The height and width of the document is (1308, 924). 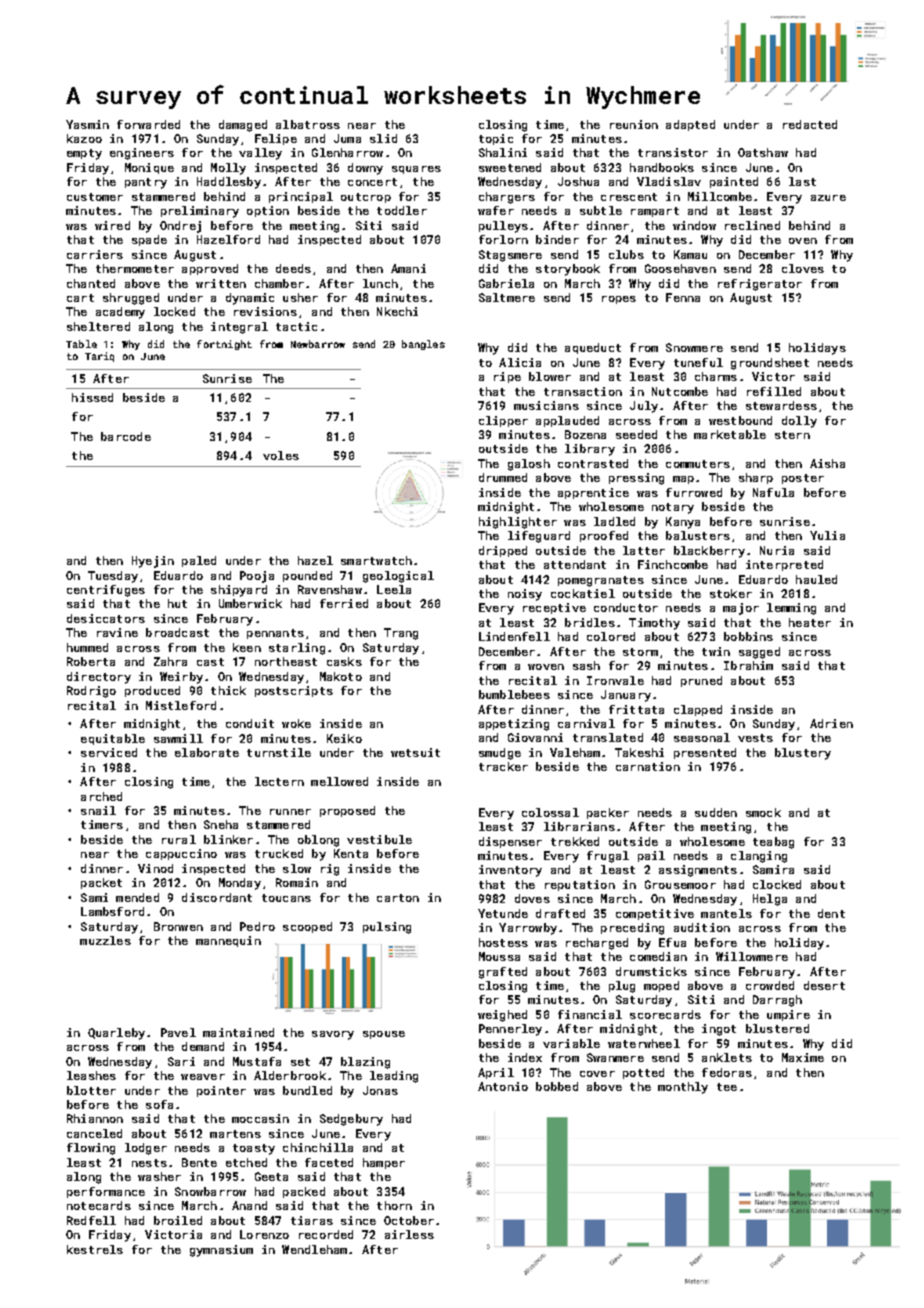 What do you see at coordinates (155, 868) in the document?
I see `Vinod` at bounding box center [155, 868].
